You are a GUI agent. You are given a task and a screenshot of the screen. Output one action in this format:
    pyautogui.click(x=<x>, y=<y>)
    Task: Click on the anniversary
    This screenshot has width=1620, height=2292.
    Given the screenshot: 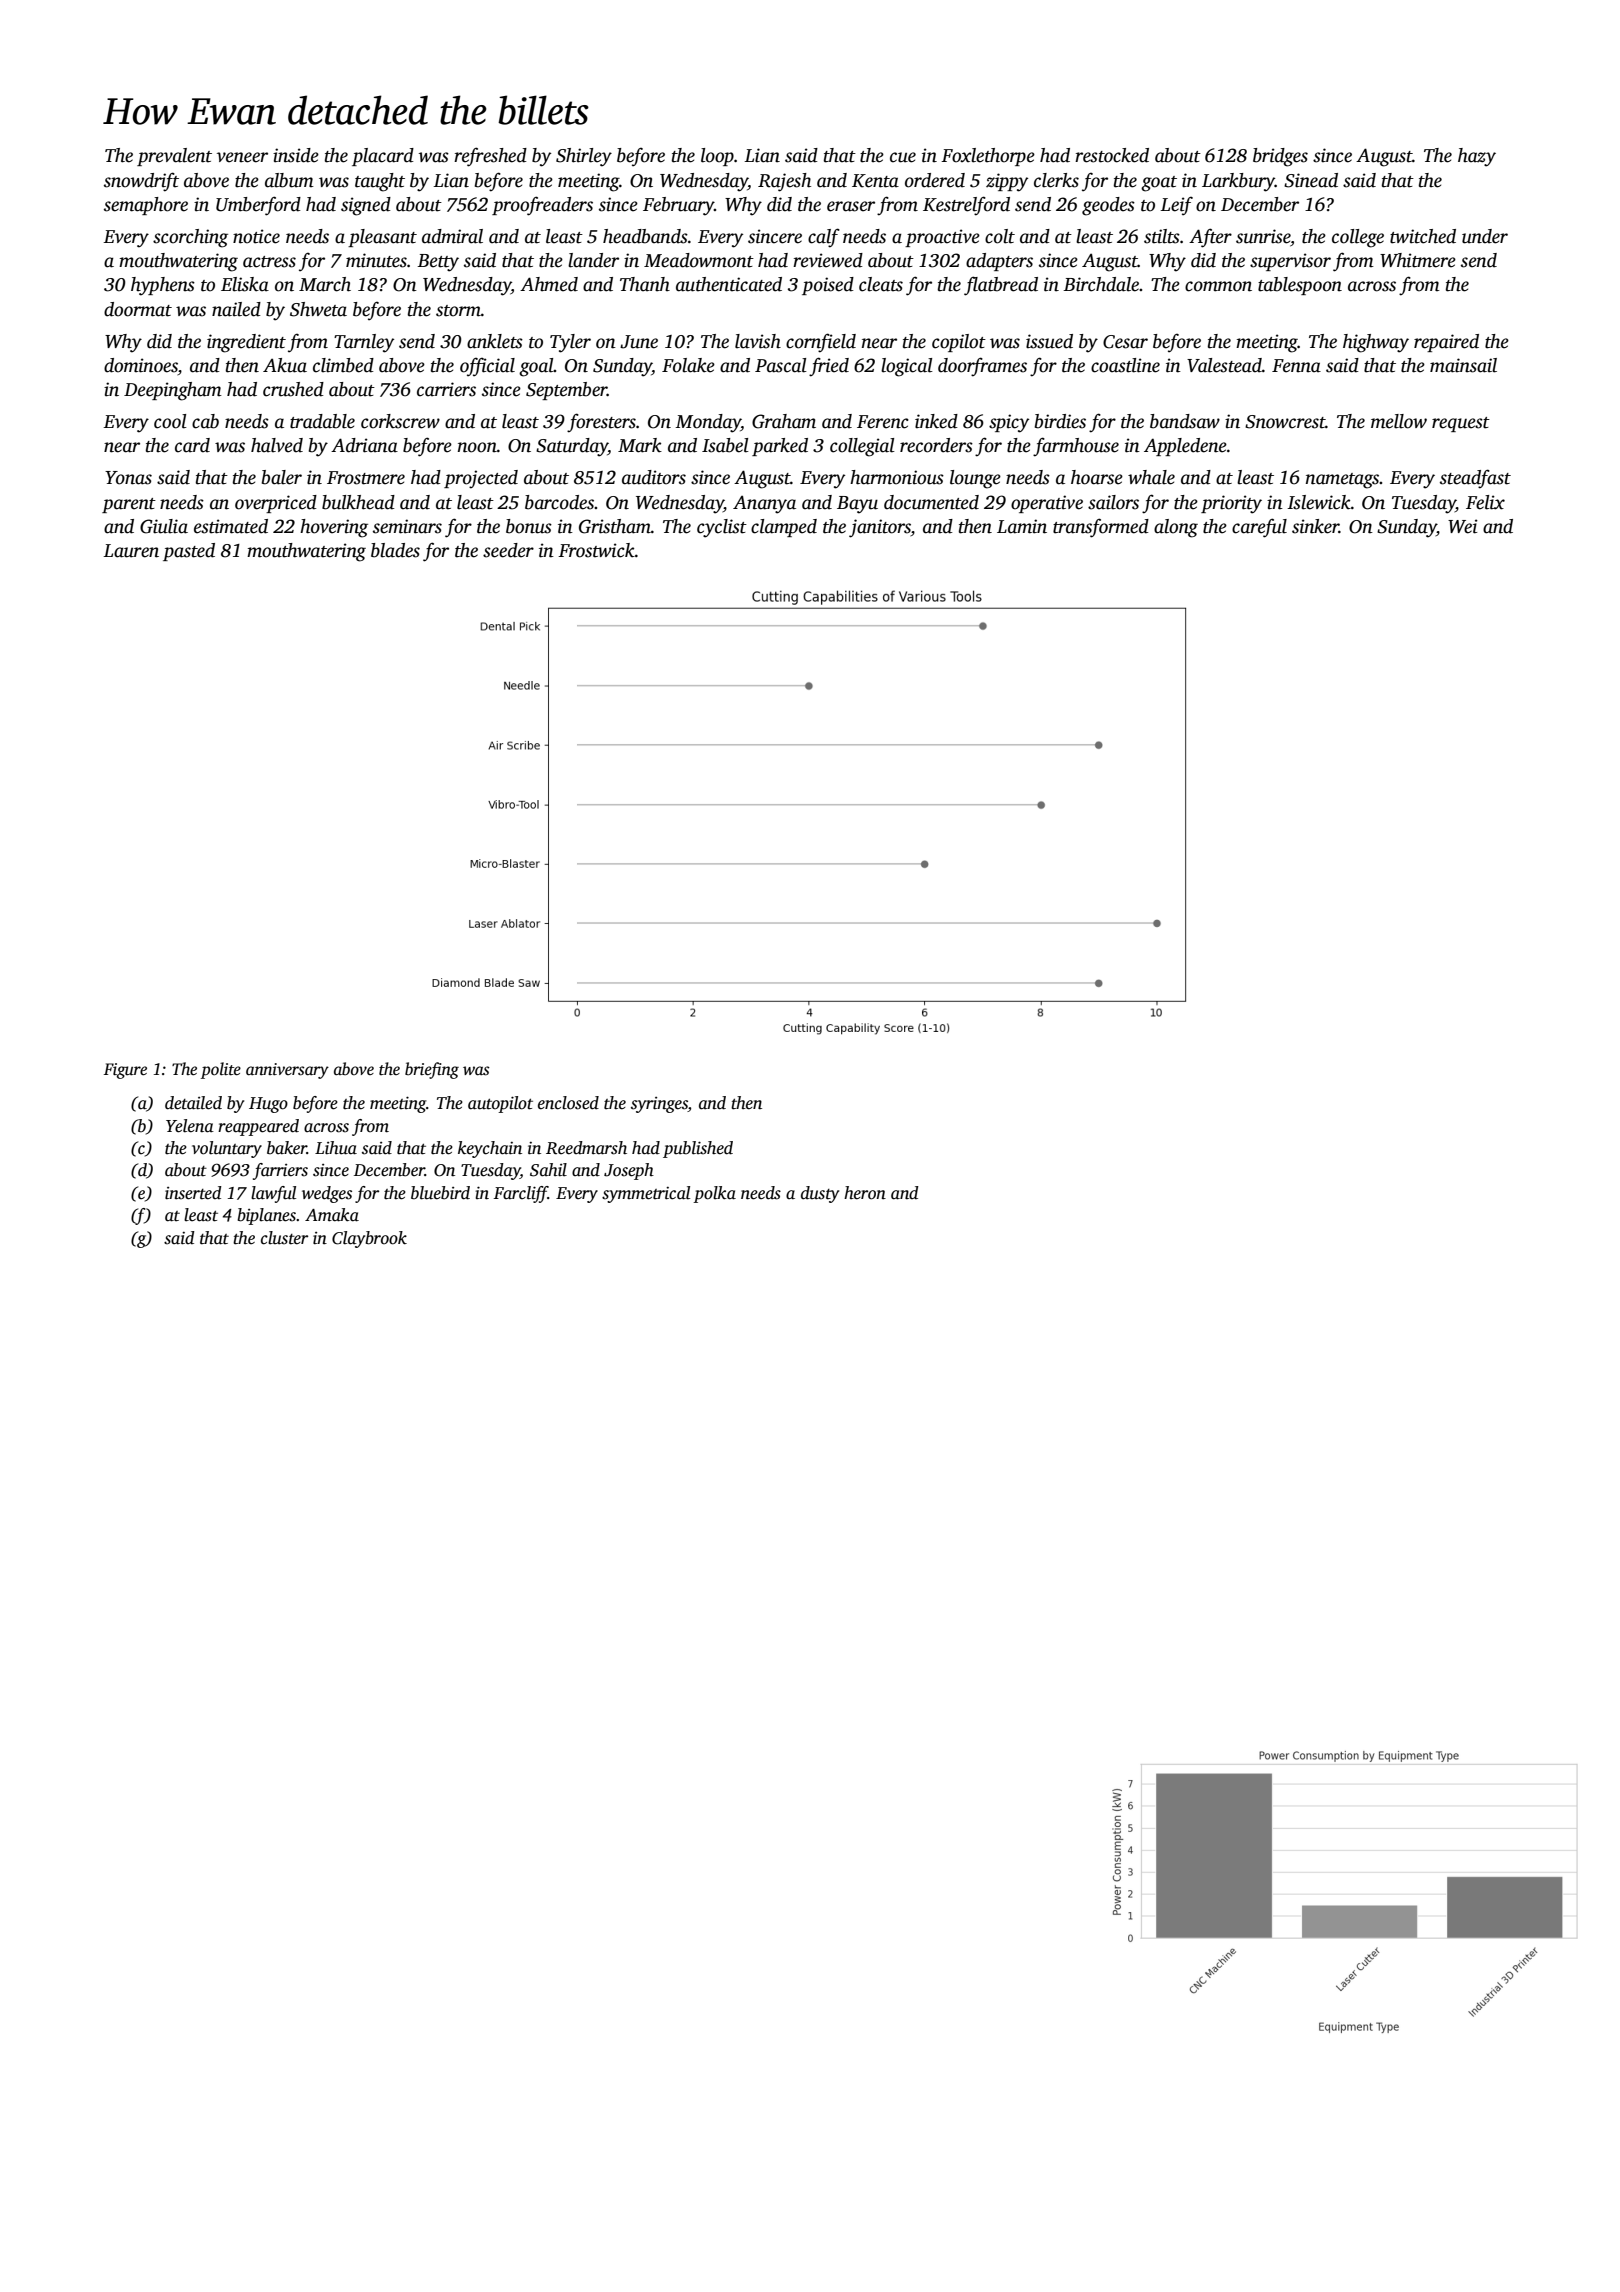 What is the action you would take?
    pyautogui.click(x=287, y=1071)
